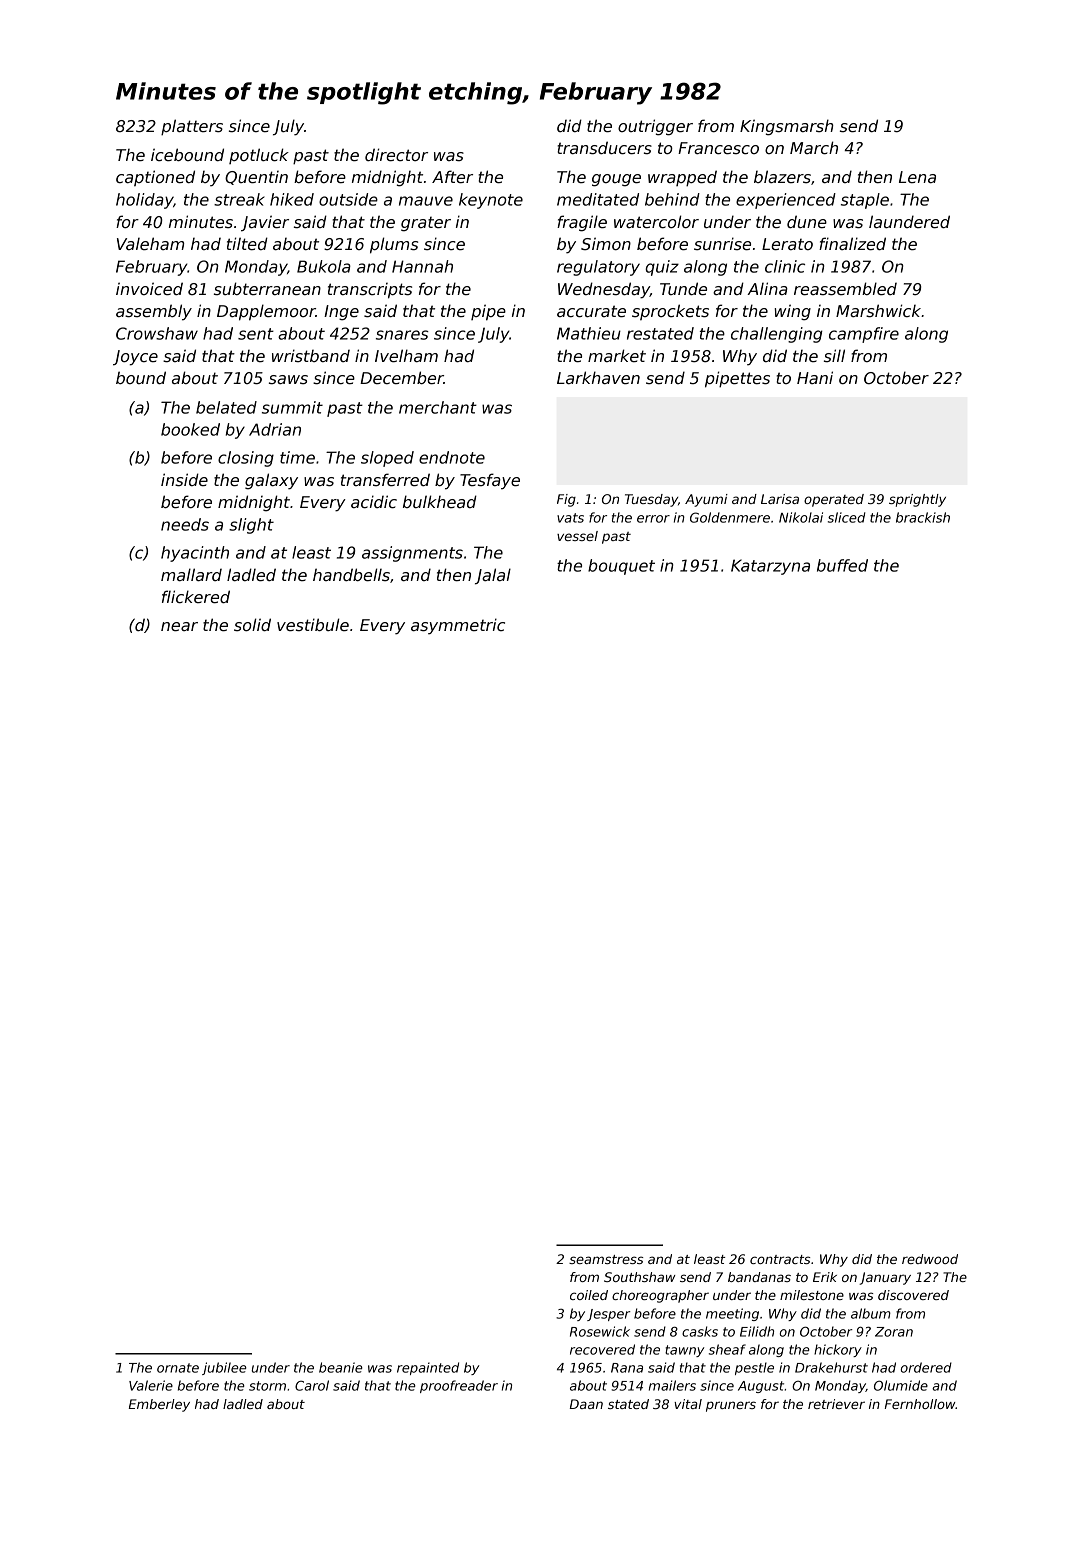 This page has height=1568, width=1083. Describe the element at coordinates (577, 536) in the page. I see `vessel` at that location.
